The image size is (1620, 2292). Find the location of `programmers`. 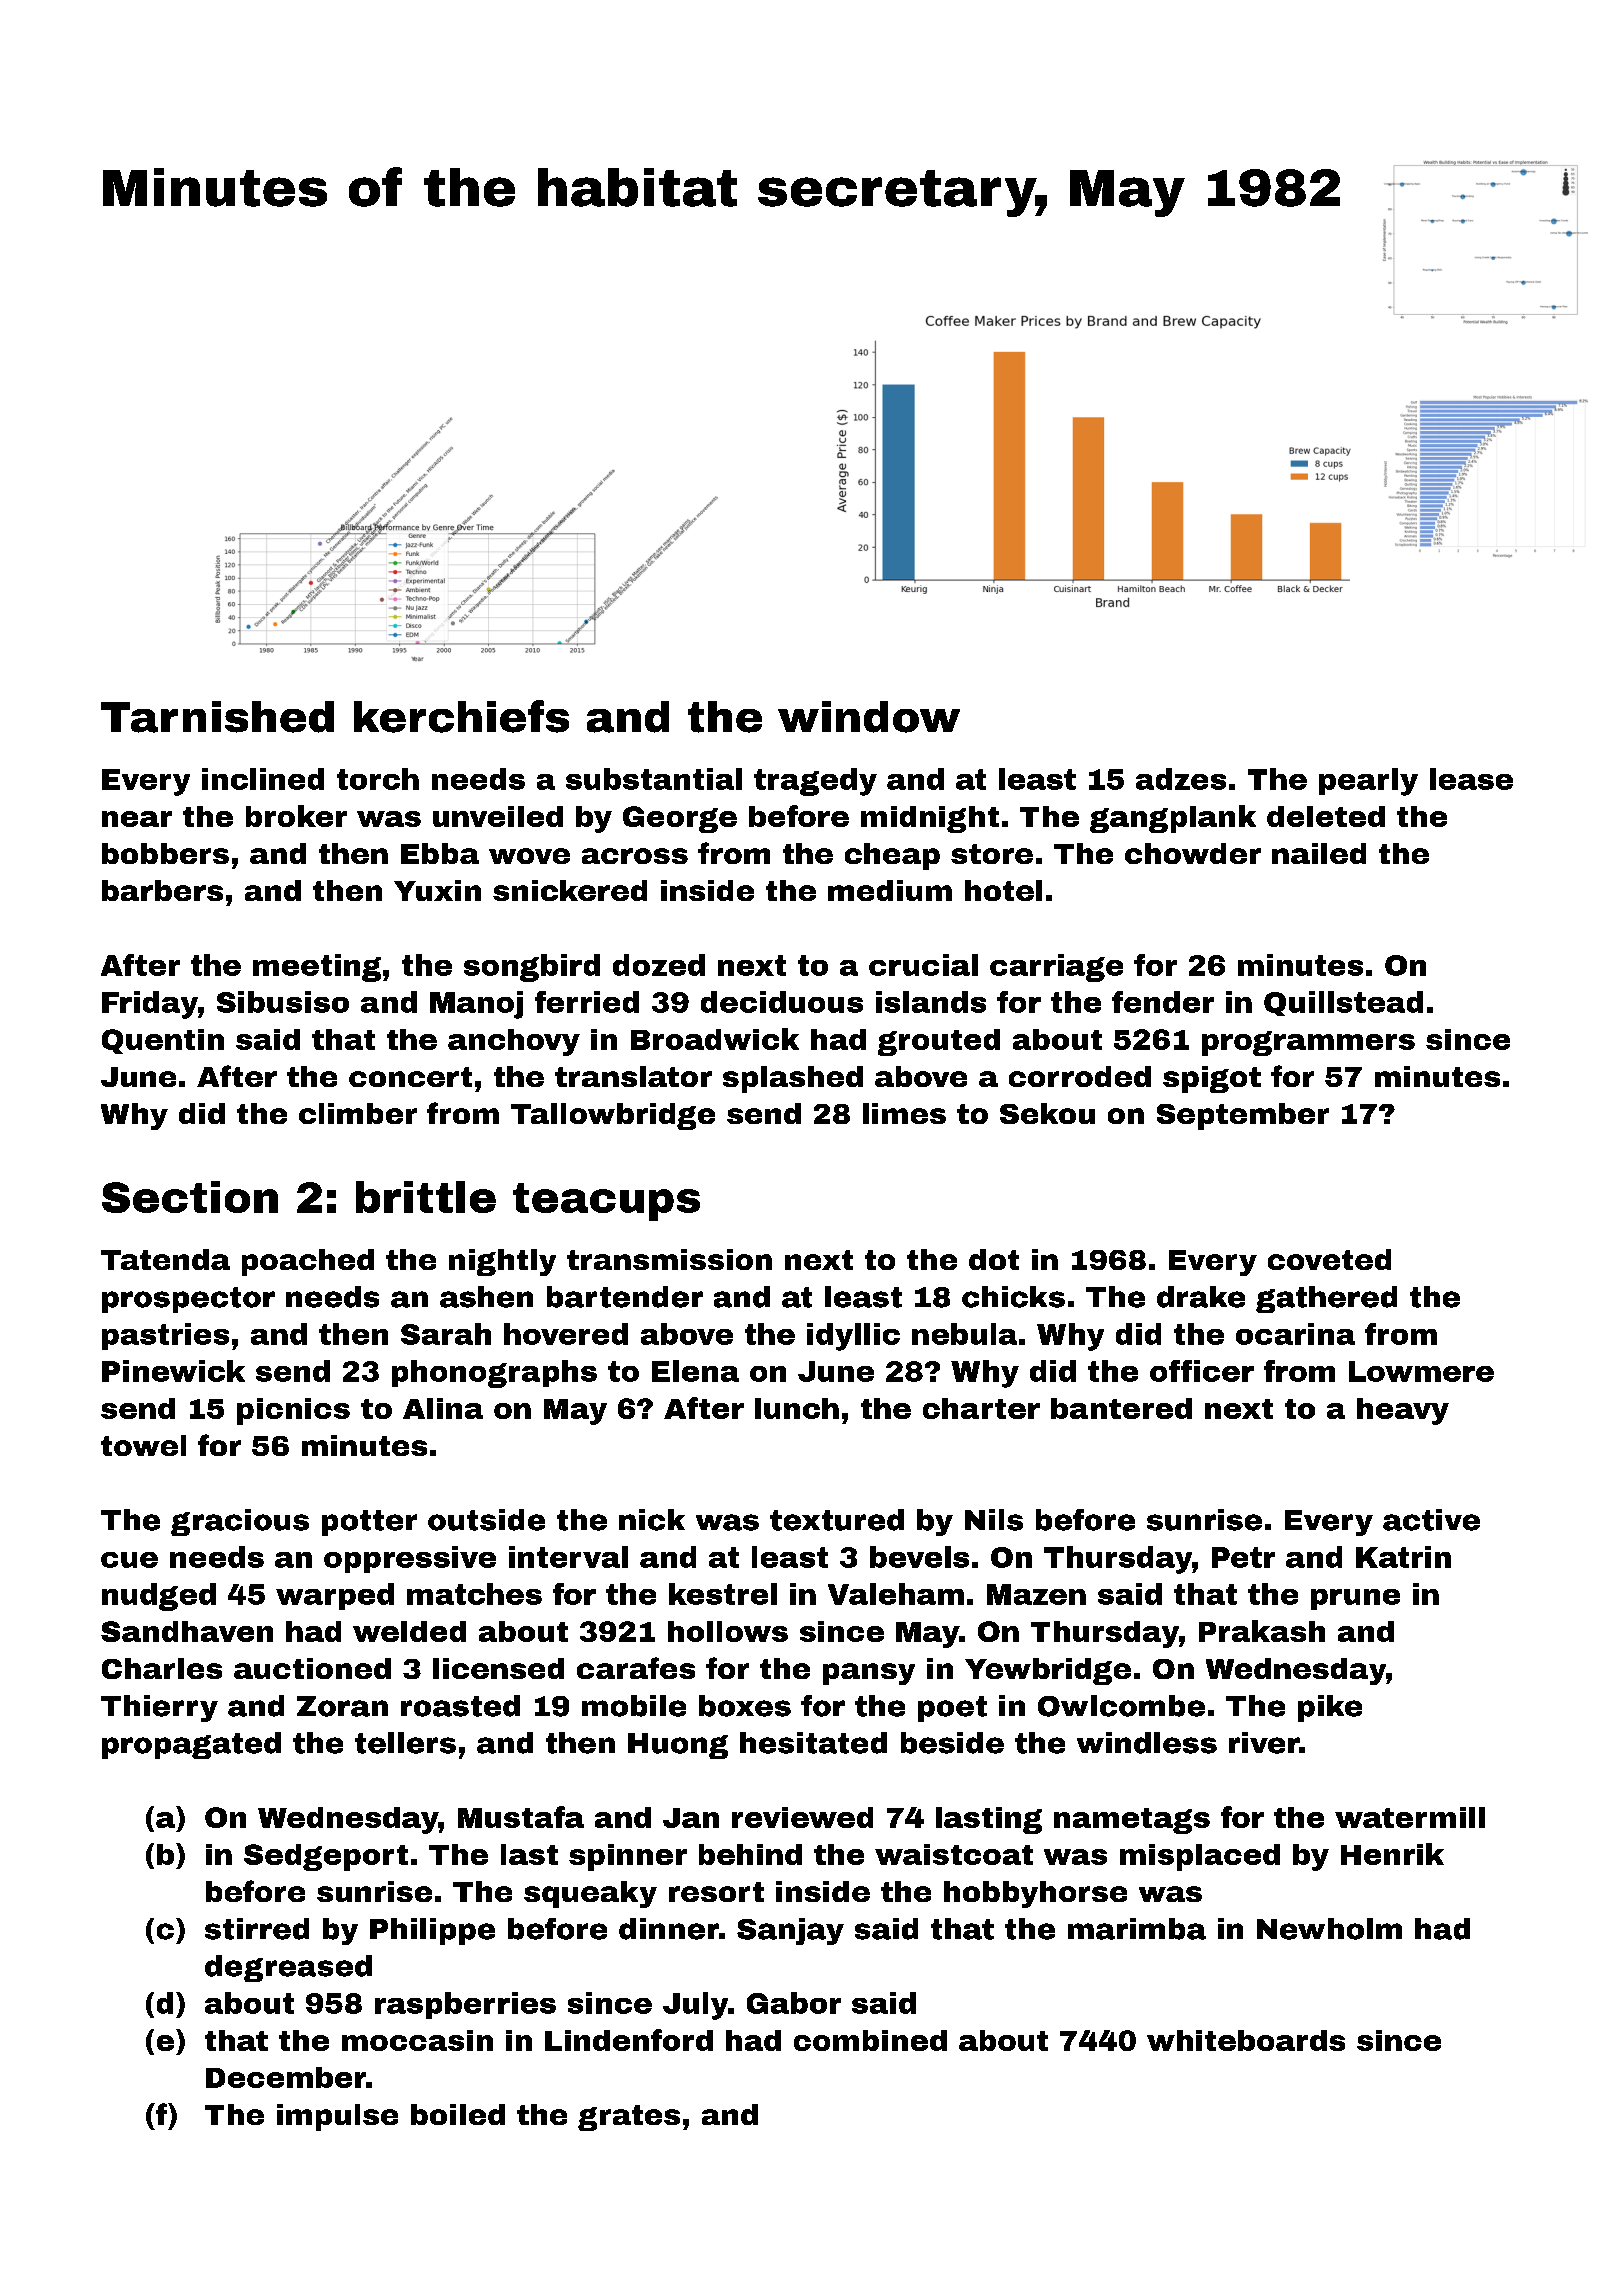

programmers is located at coordinates (1308, 1043).
